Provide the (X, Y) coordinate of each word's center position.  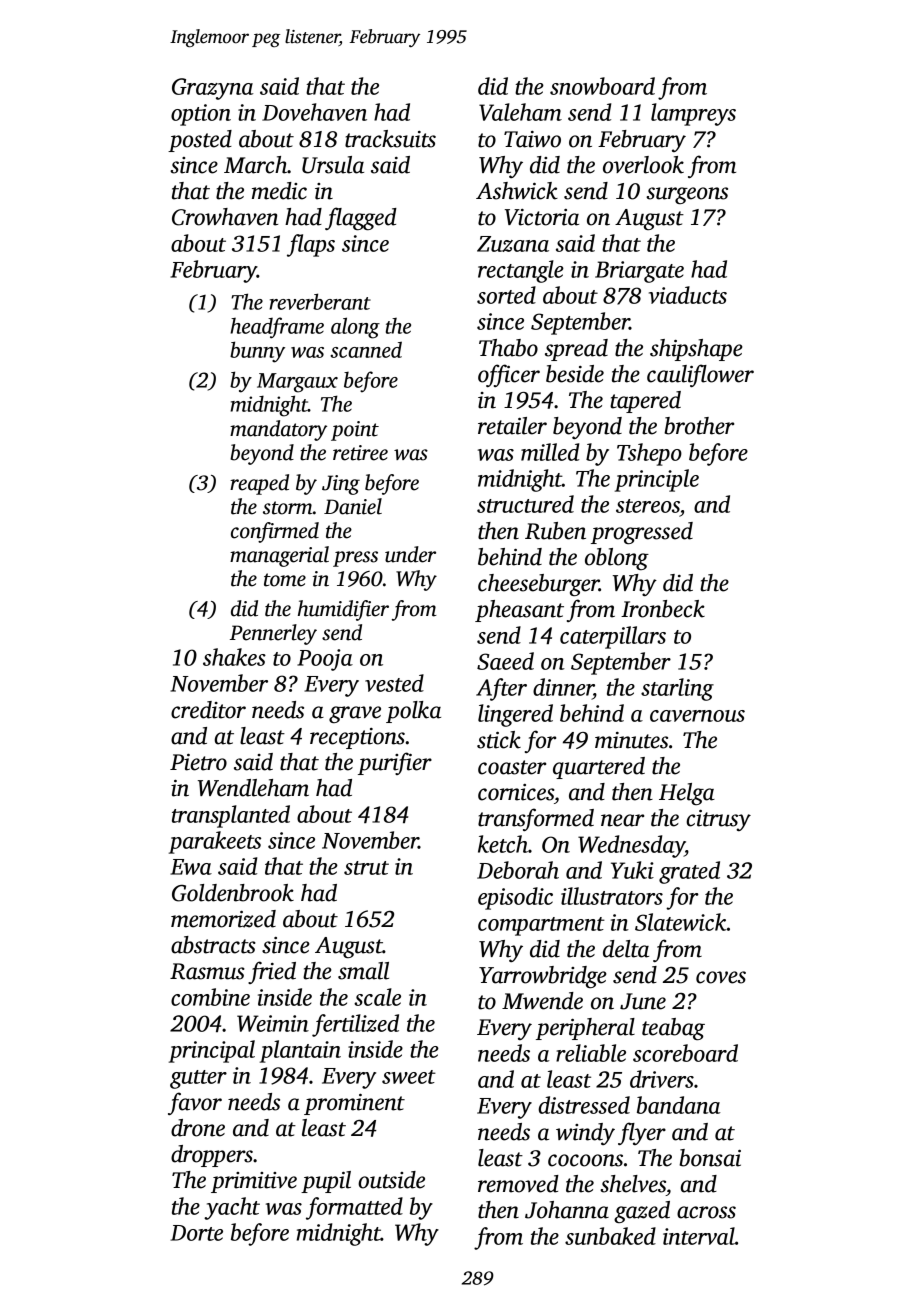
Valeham (520, 112)
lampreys (693, 114)
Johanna (567, 1210)
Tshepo (649, 454)
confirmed (275, 532)
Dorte (196, 1233)
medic (279, 191)
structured (525, 504)
